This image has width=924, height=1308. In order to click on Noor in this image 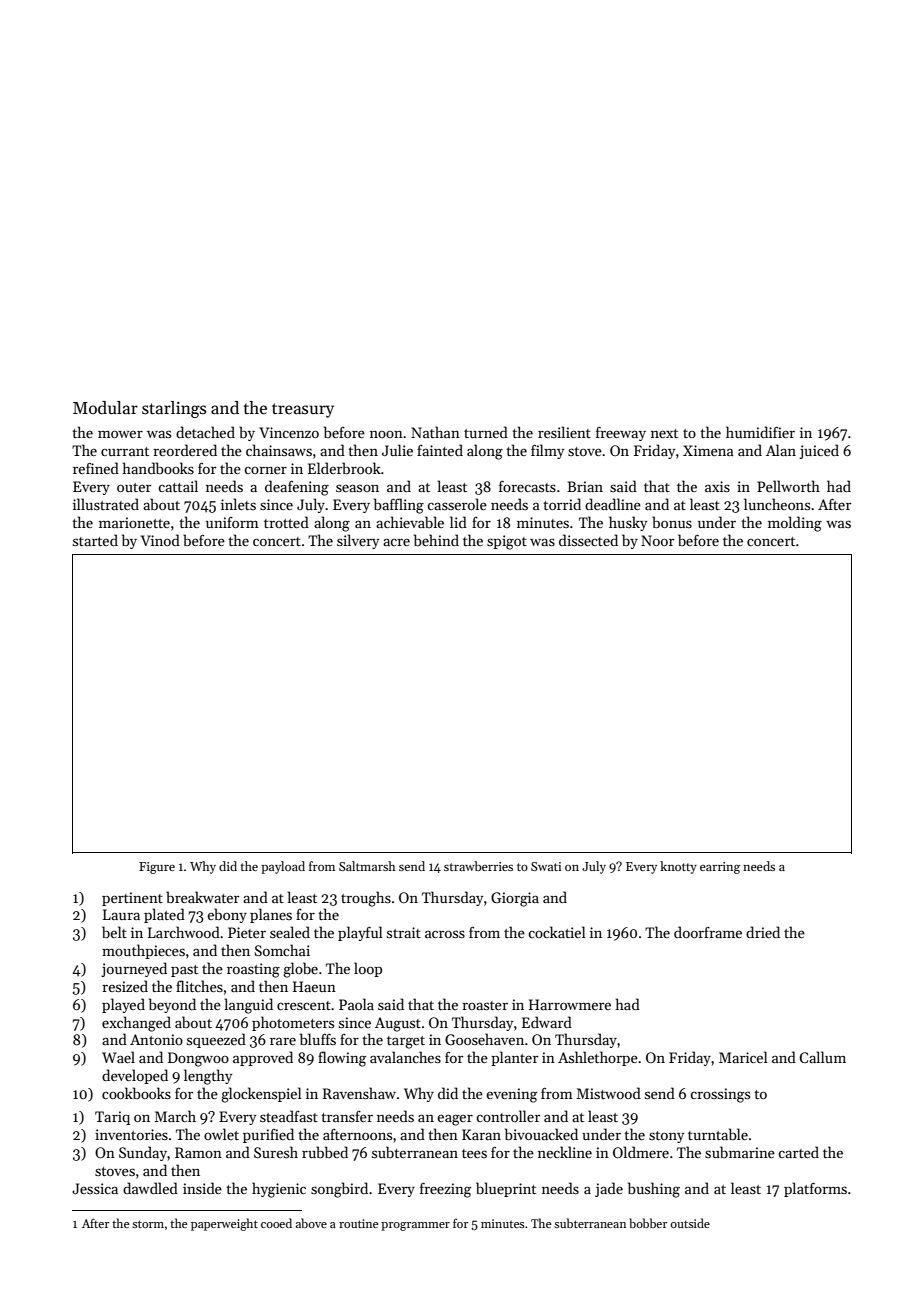, I will do `click(657, 540)`.
